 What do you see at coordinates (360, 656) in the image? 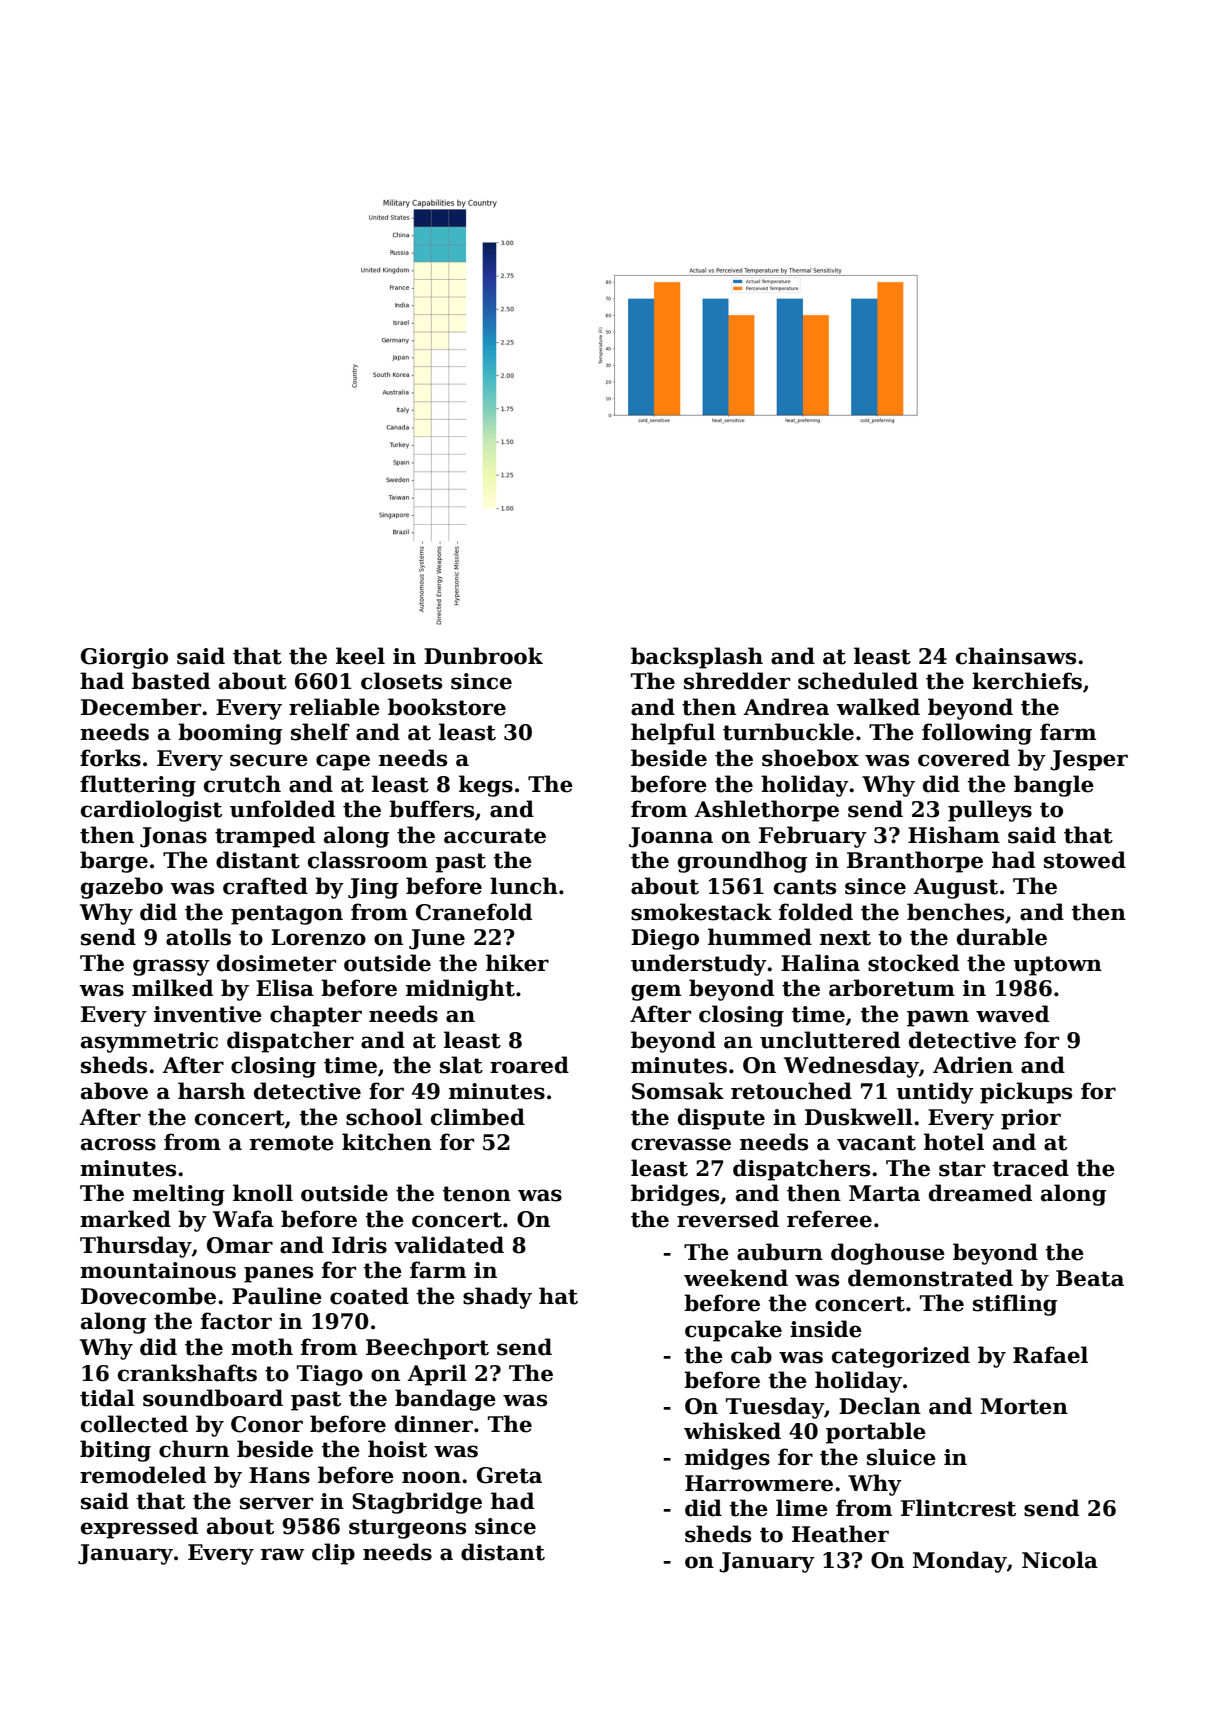
I see `keel` at bounding box center [360, 656].
